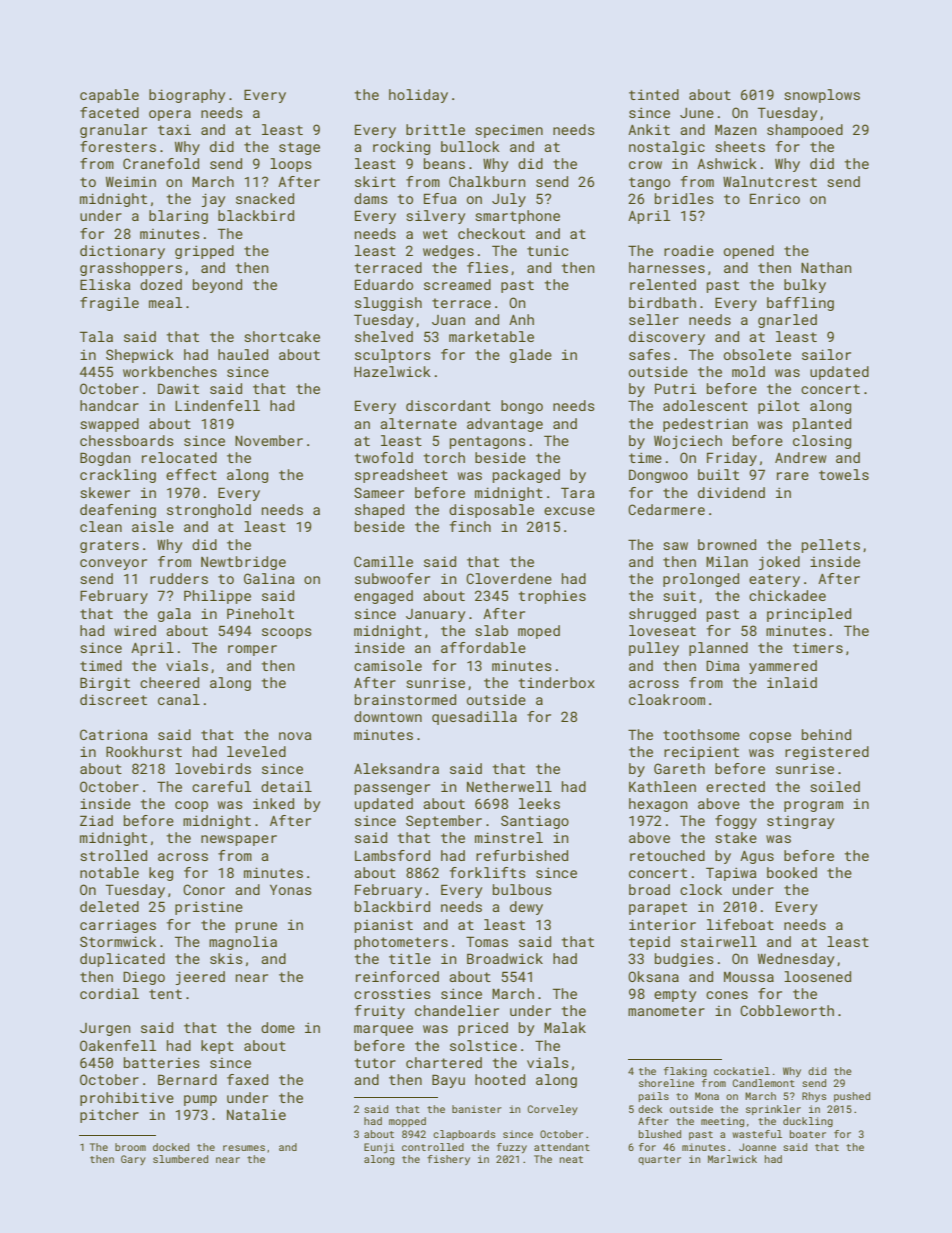 The height and width of the screenshot is (1233, 952). I want to click on Candlemont, so click(764, 1083).
